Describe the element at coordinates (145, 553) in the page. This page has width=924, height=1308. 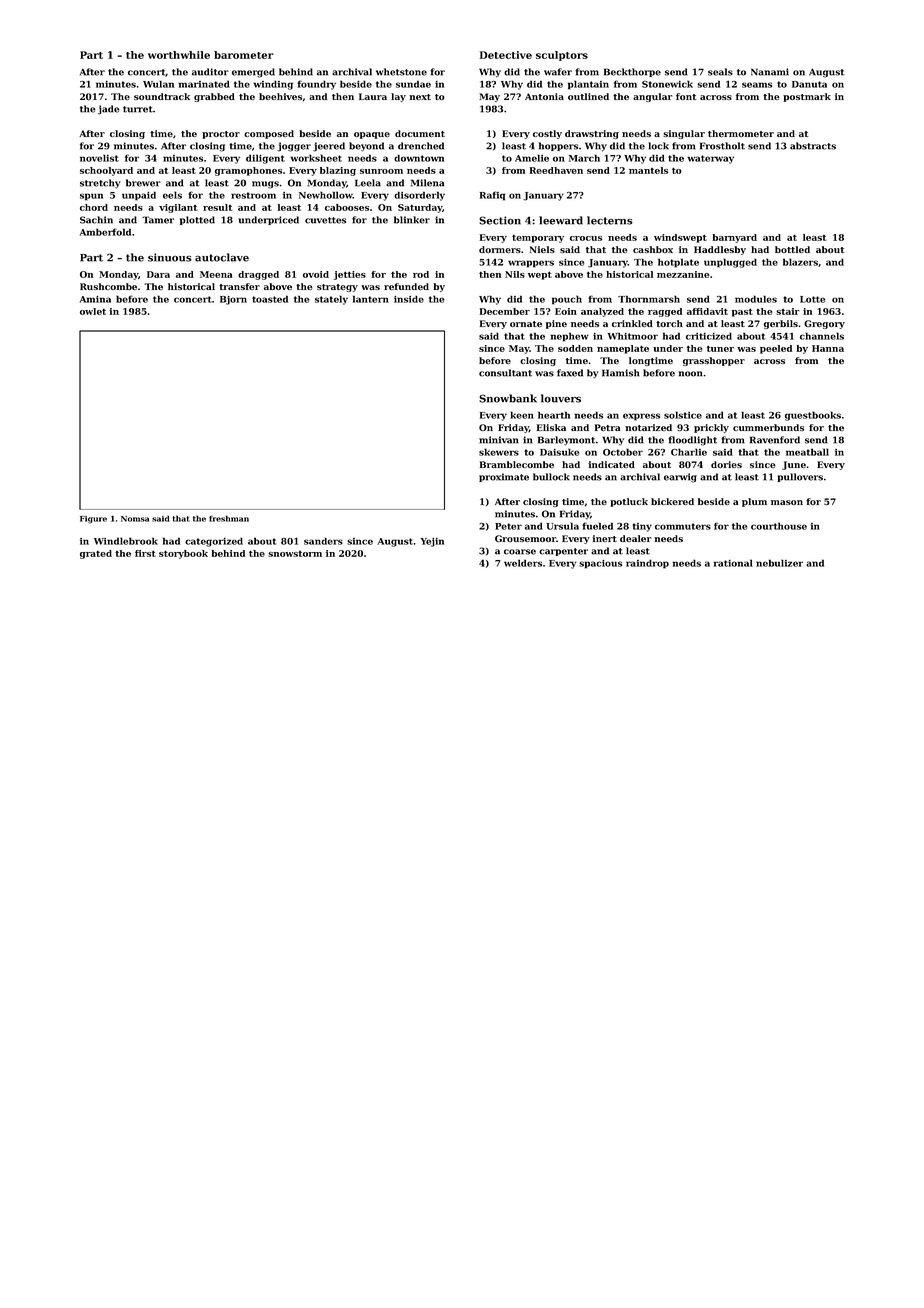
I see `first` at that location.
